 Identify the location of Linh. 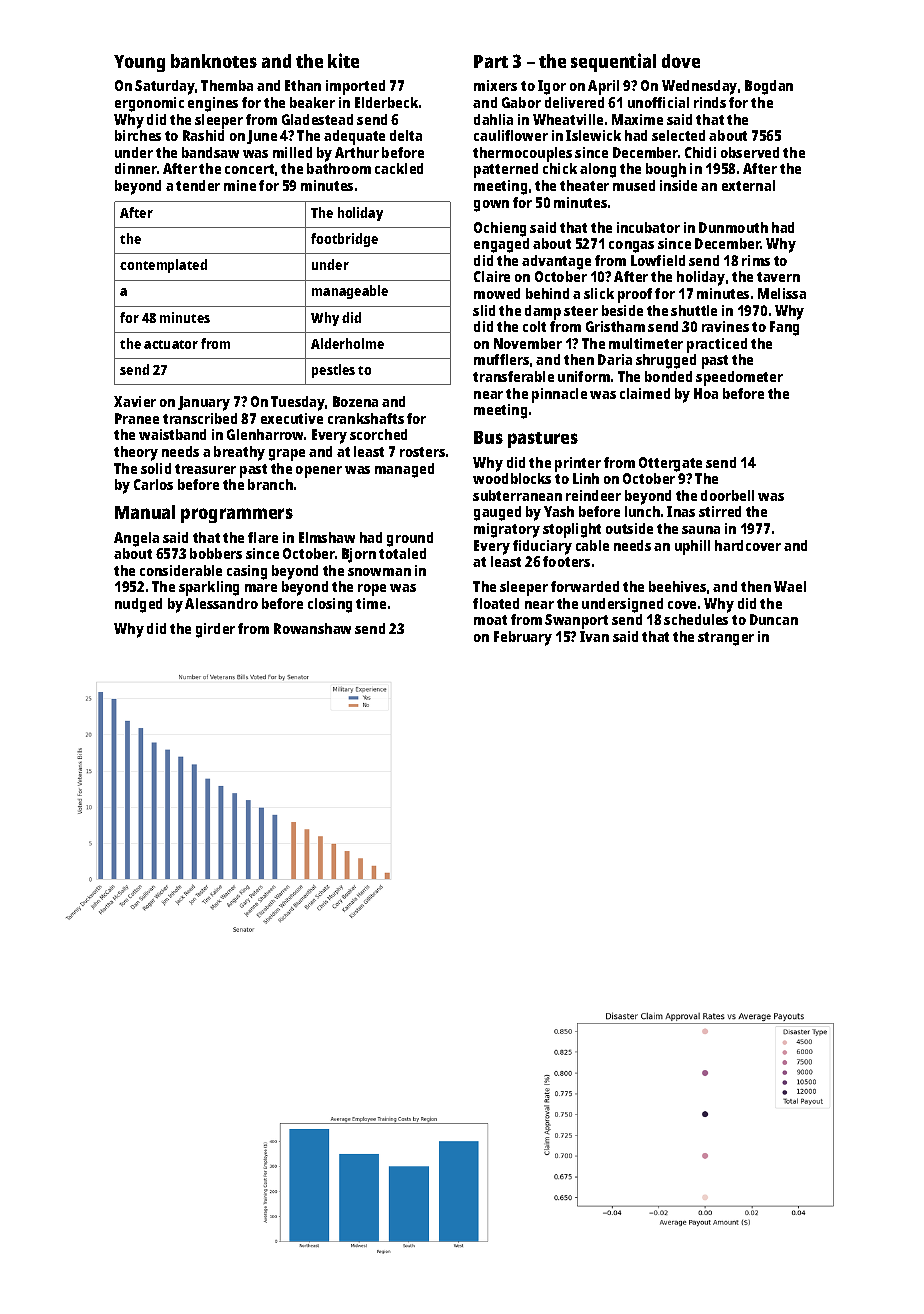
(586, 478).
